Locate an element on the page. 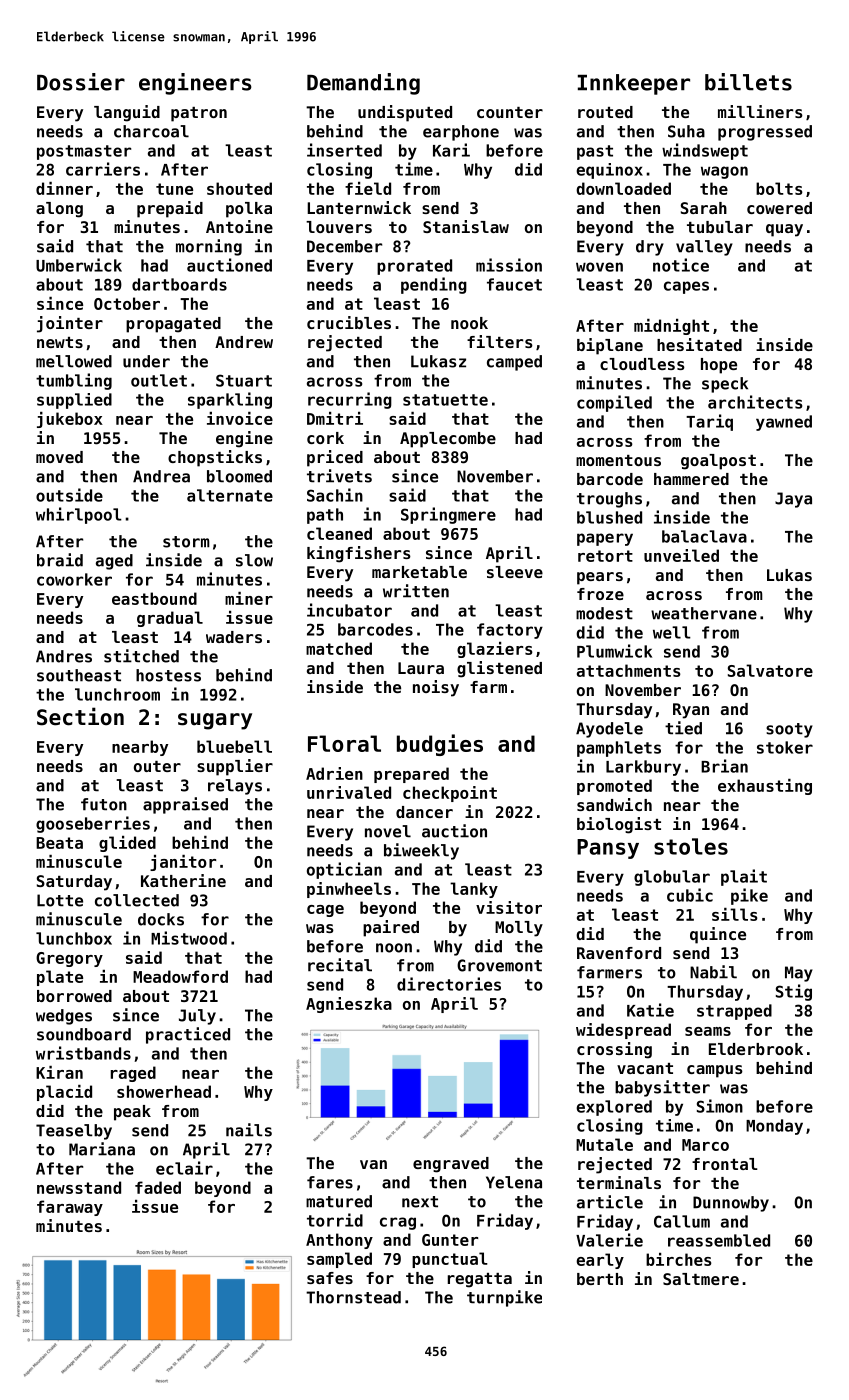 The width and height of the image is (849, 1400). marketable is located at coordinates (419, 572).
